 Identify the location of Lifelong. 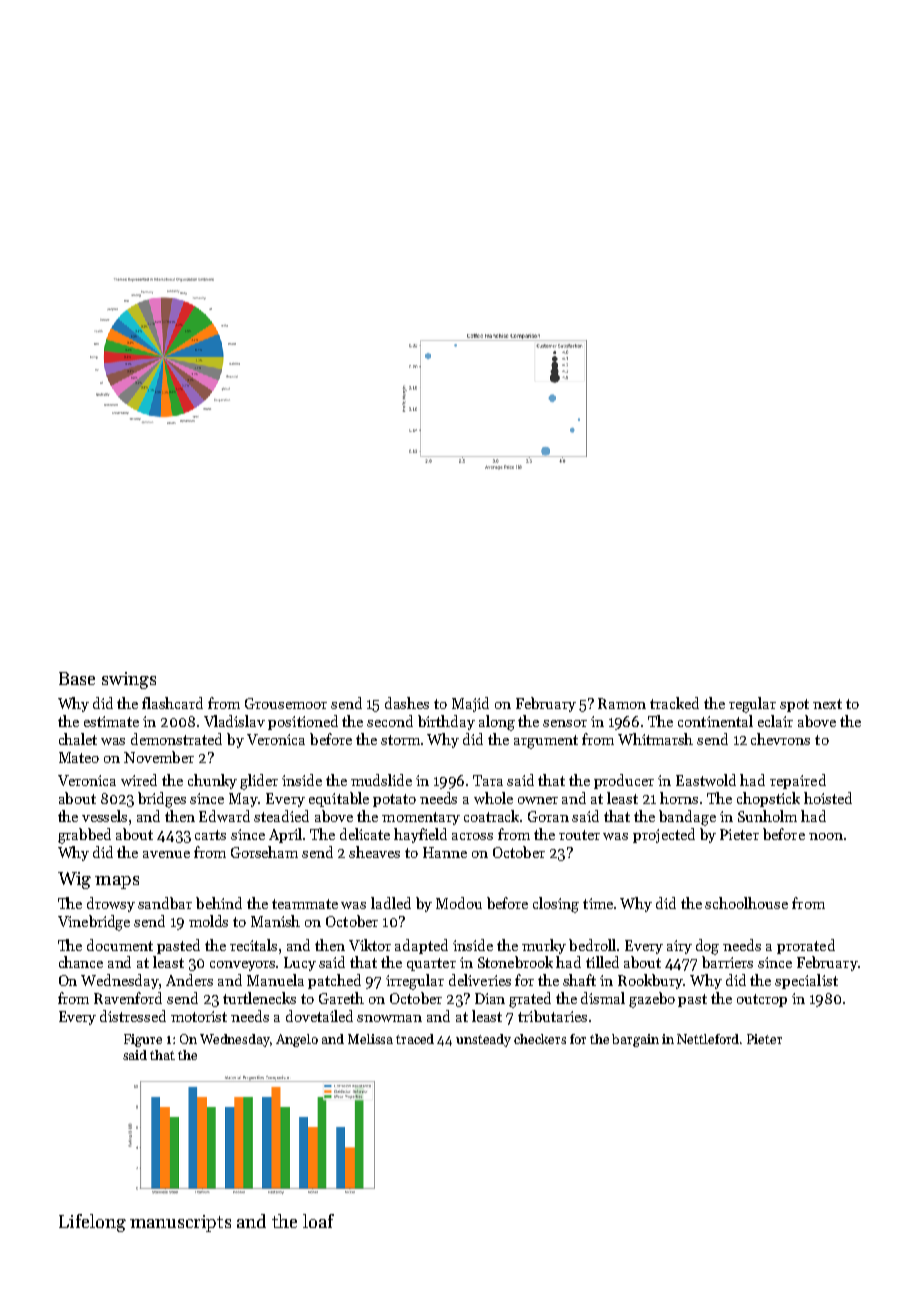
(92, 1223).
